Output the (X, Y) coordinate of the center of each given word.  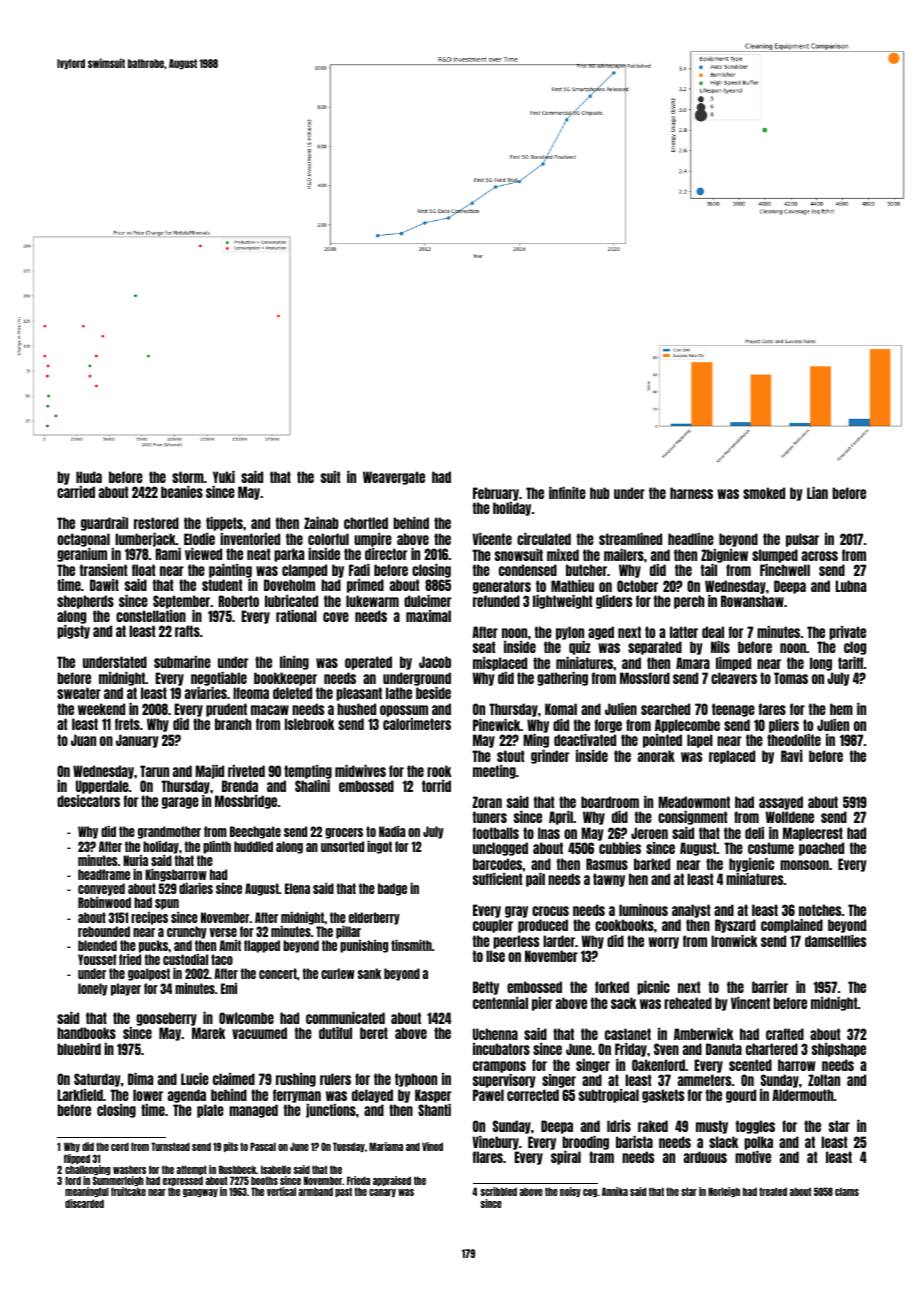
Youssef (97, 959)
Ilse (495, 956)
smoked (764, 493)
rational (296, 616)
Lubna (850, 586)
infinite (567, 493)
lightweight (563, 602)
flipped (77, 1159)
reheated (688, 1003)
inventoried (250, 539)
